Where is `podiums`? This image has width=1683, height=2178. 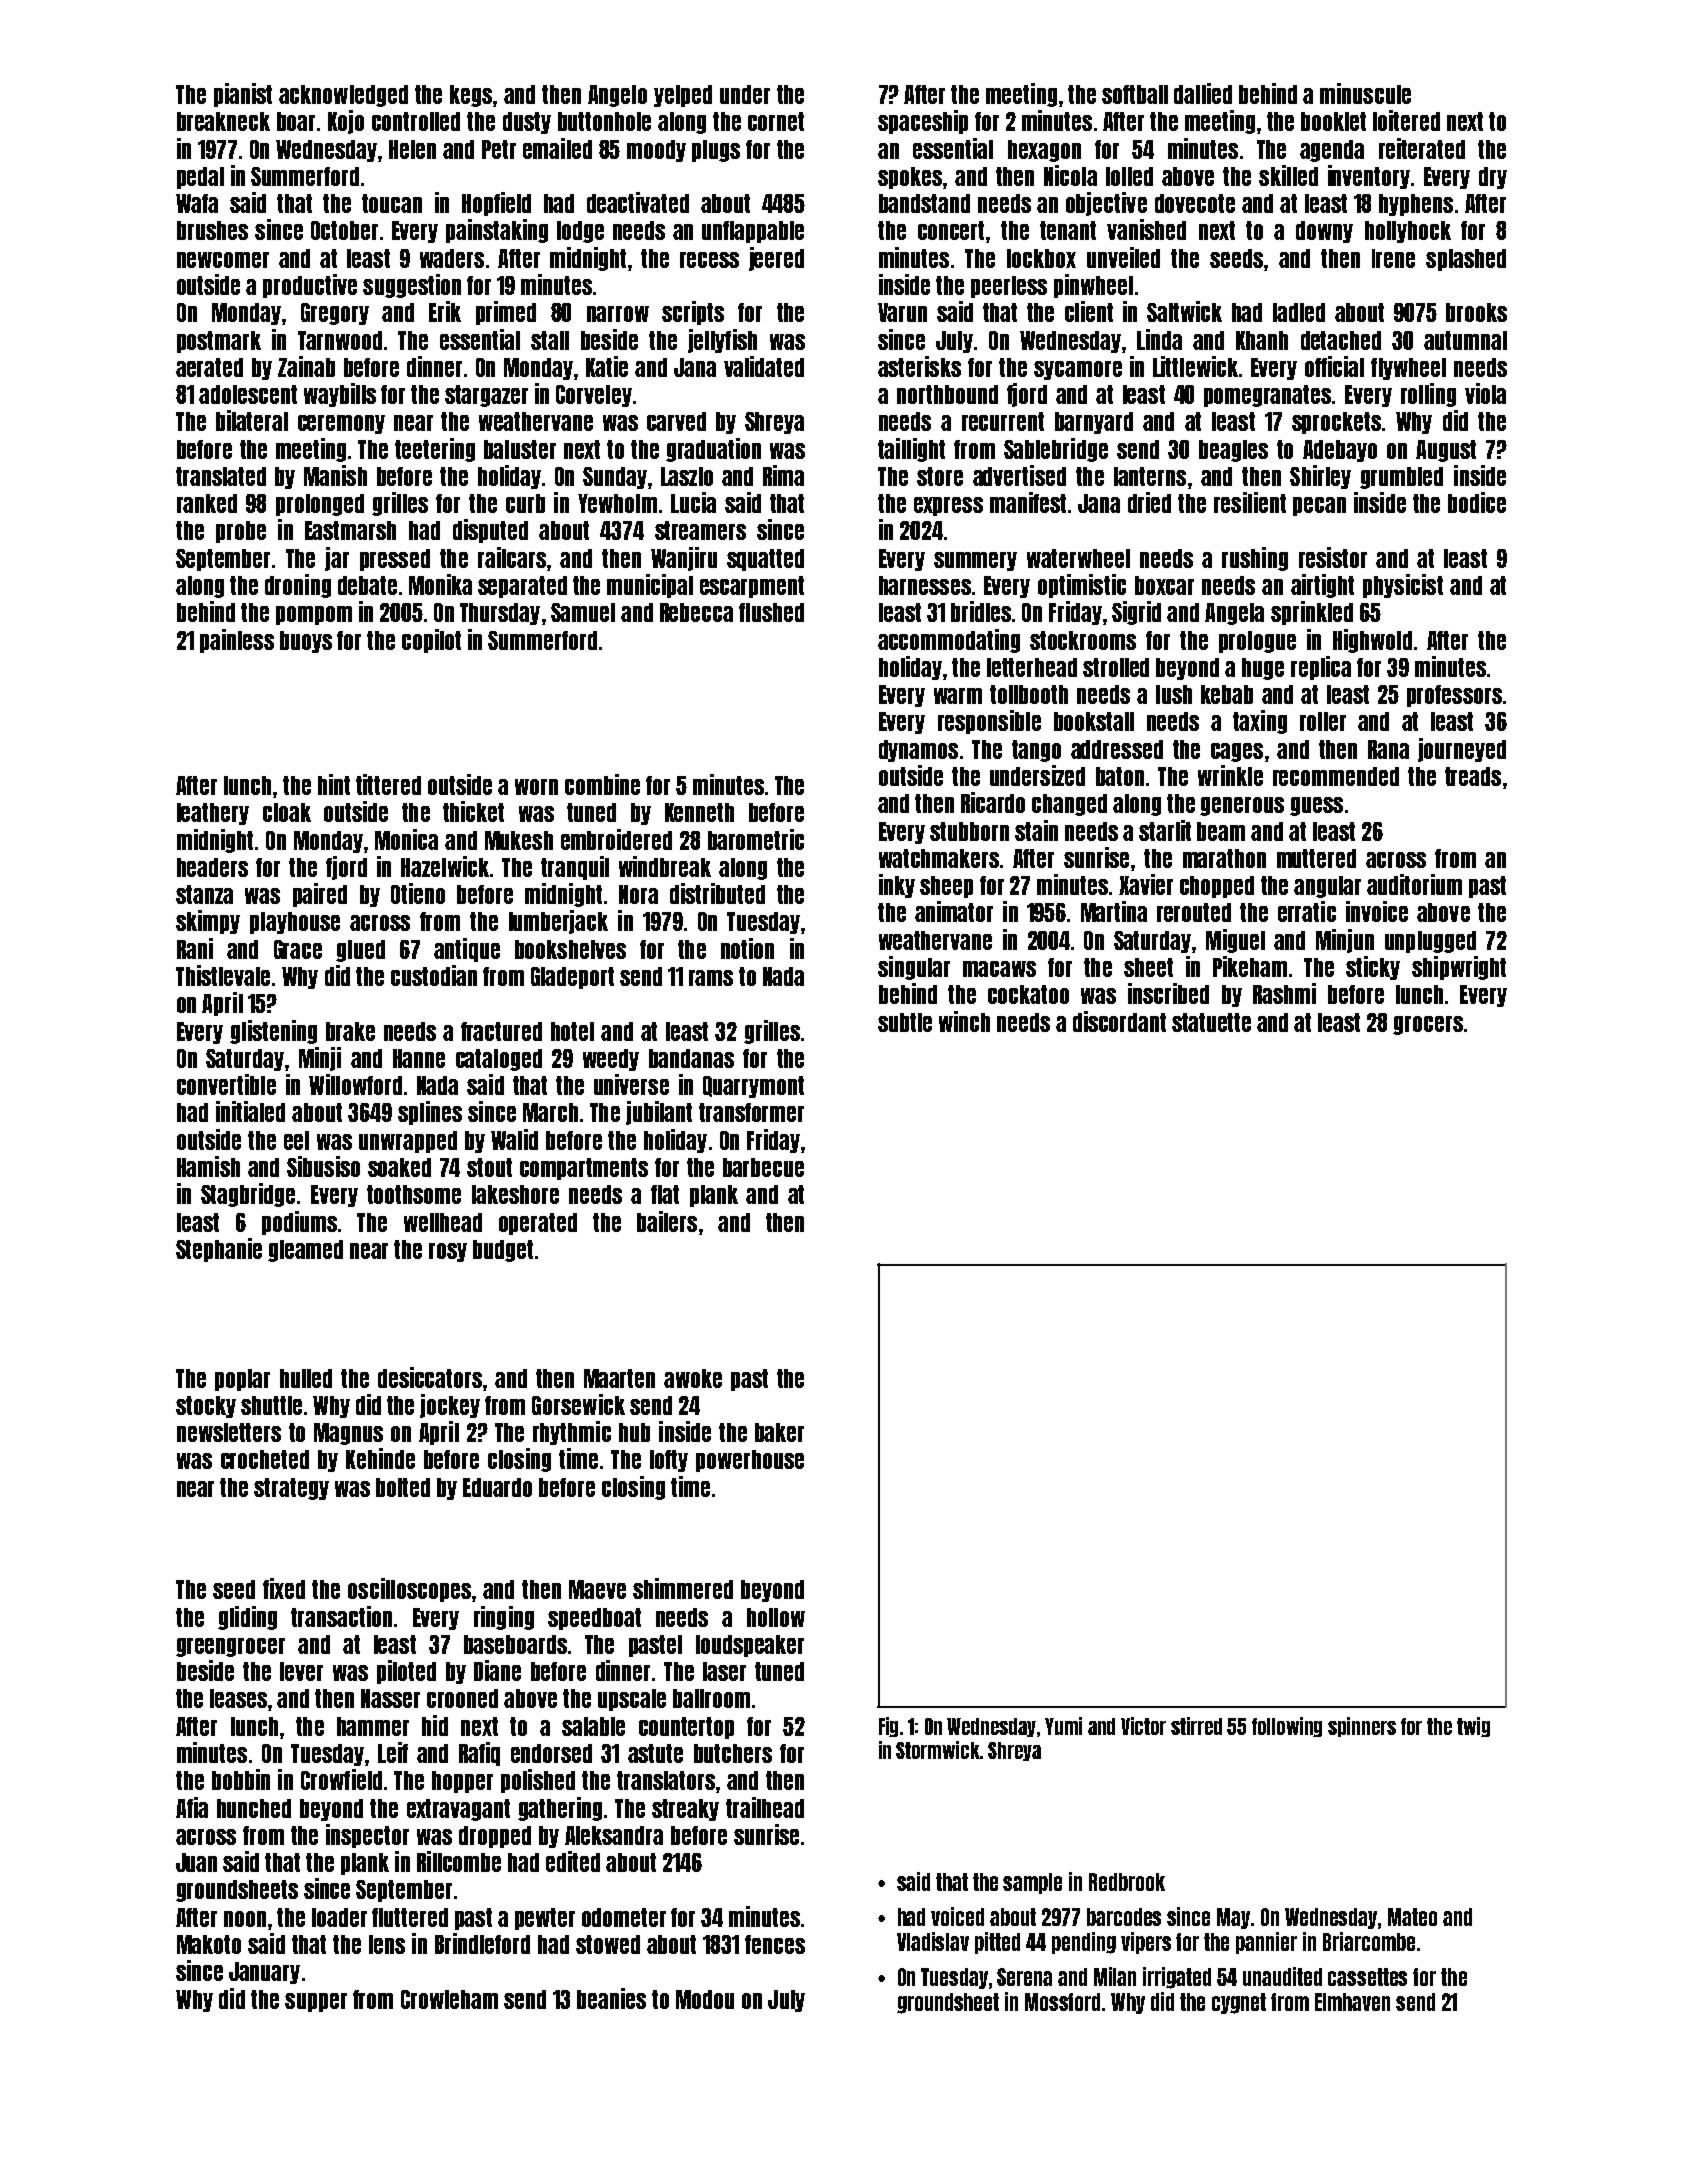 podiums is located at coordinates (299, 1223).
